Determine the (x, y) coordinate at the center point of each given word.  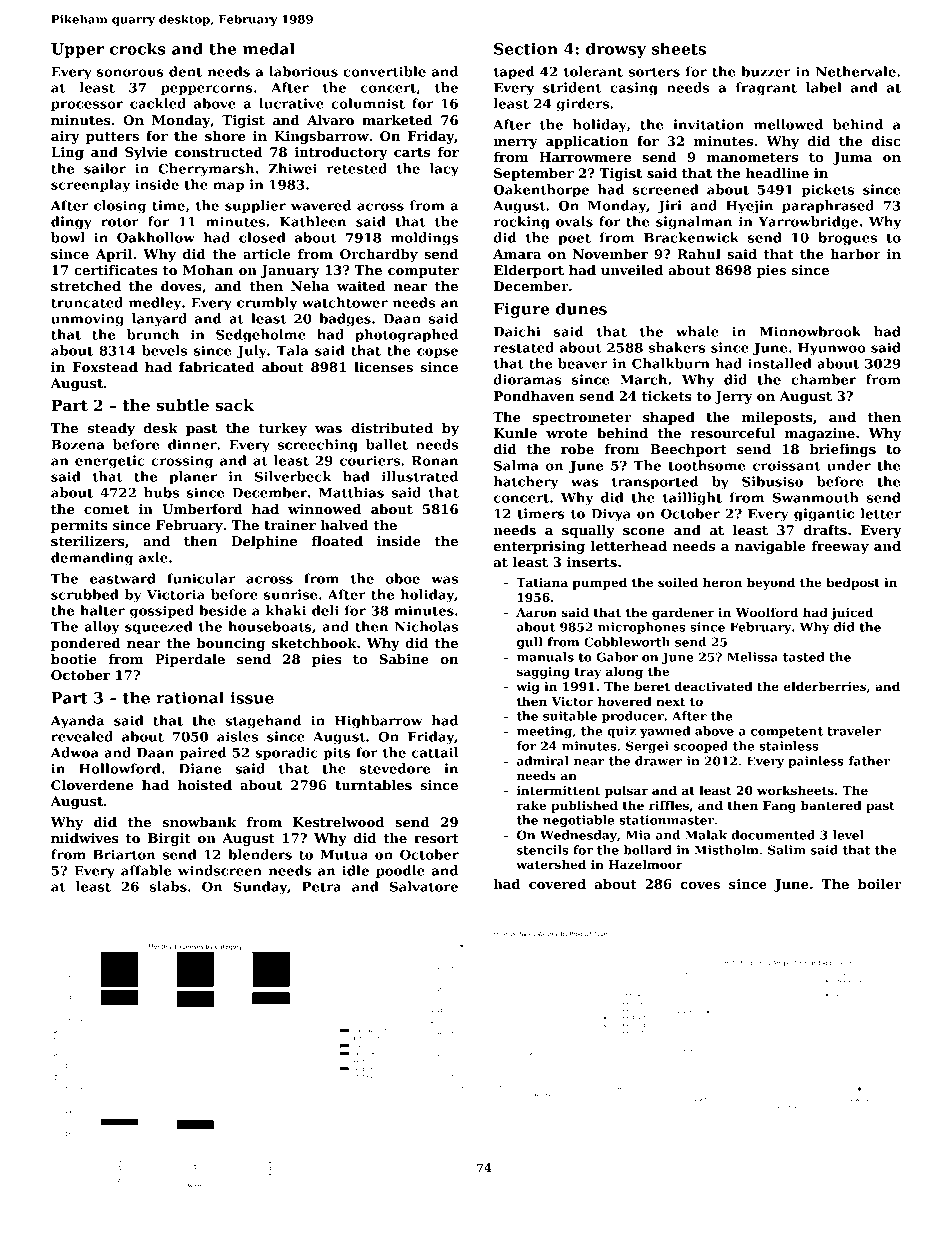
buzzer (766, 71)
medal (269, 48)
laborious (303, 71)
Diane (200, 768)
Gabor (617, 657)
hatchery (526, 483)
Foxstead (105, 367)
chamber (823, 379)
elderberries (825, 686)
